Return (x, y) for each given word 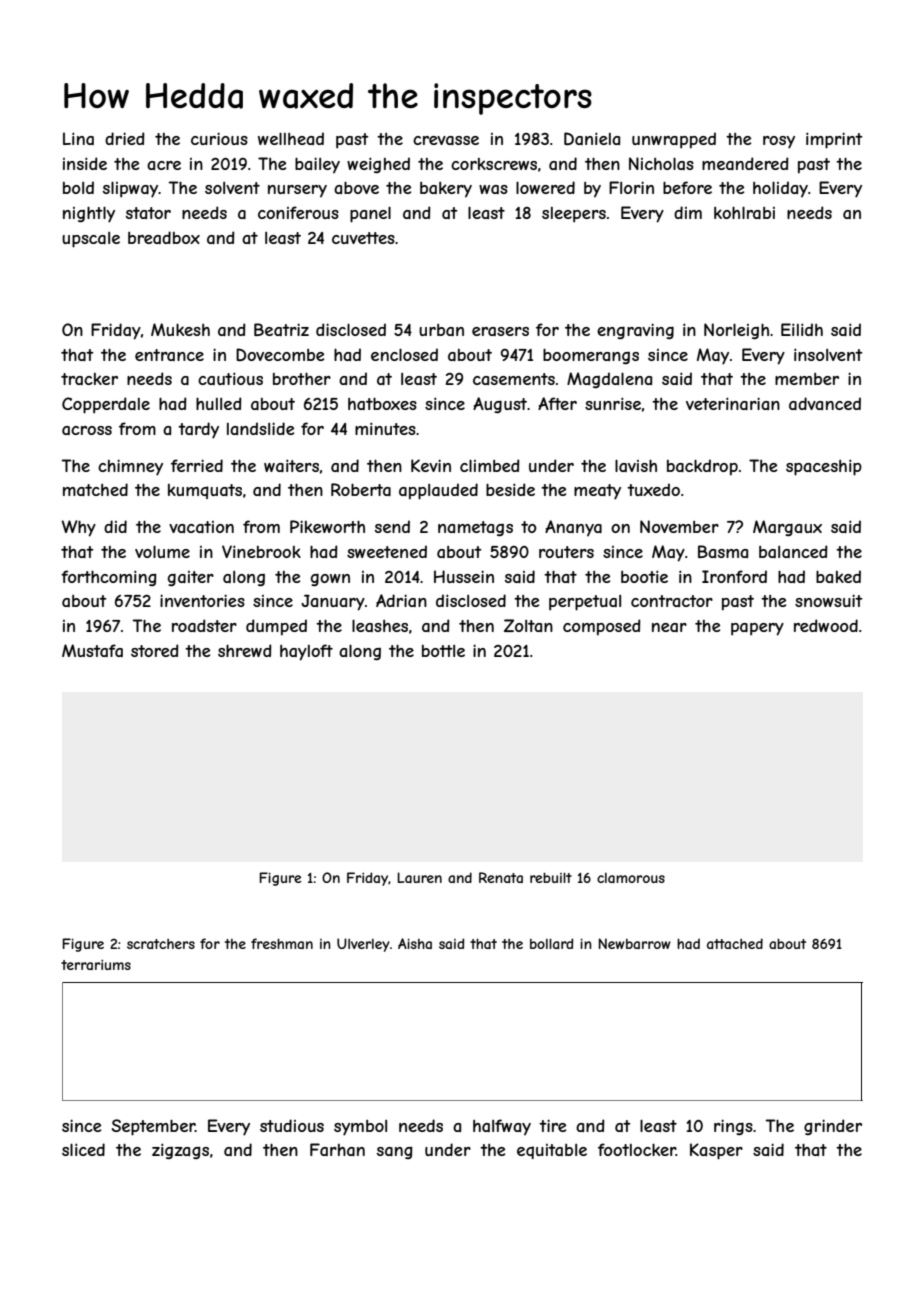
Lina (78, 138)
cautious (230, 378)
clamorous (631, 878)
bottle (443, 651)
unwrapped (674, 140)
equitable (552, 1151)
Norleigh (736, 331)
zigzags (180, 1151)
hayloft (306, 652)
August (500, 405)
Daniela (592, 138)
